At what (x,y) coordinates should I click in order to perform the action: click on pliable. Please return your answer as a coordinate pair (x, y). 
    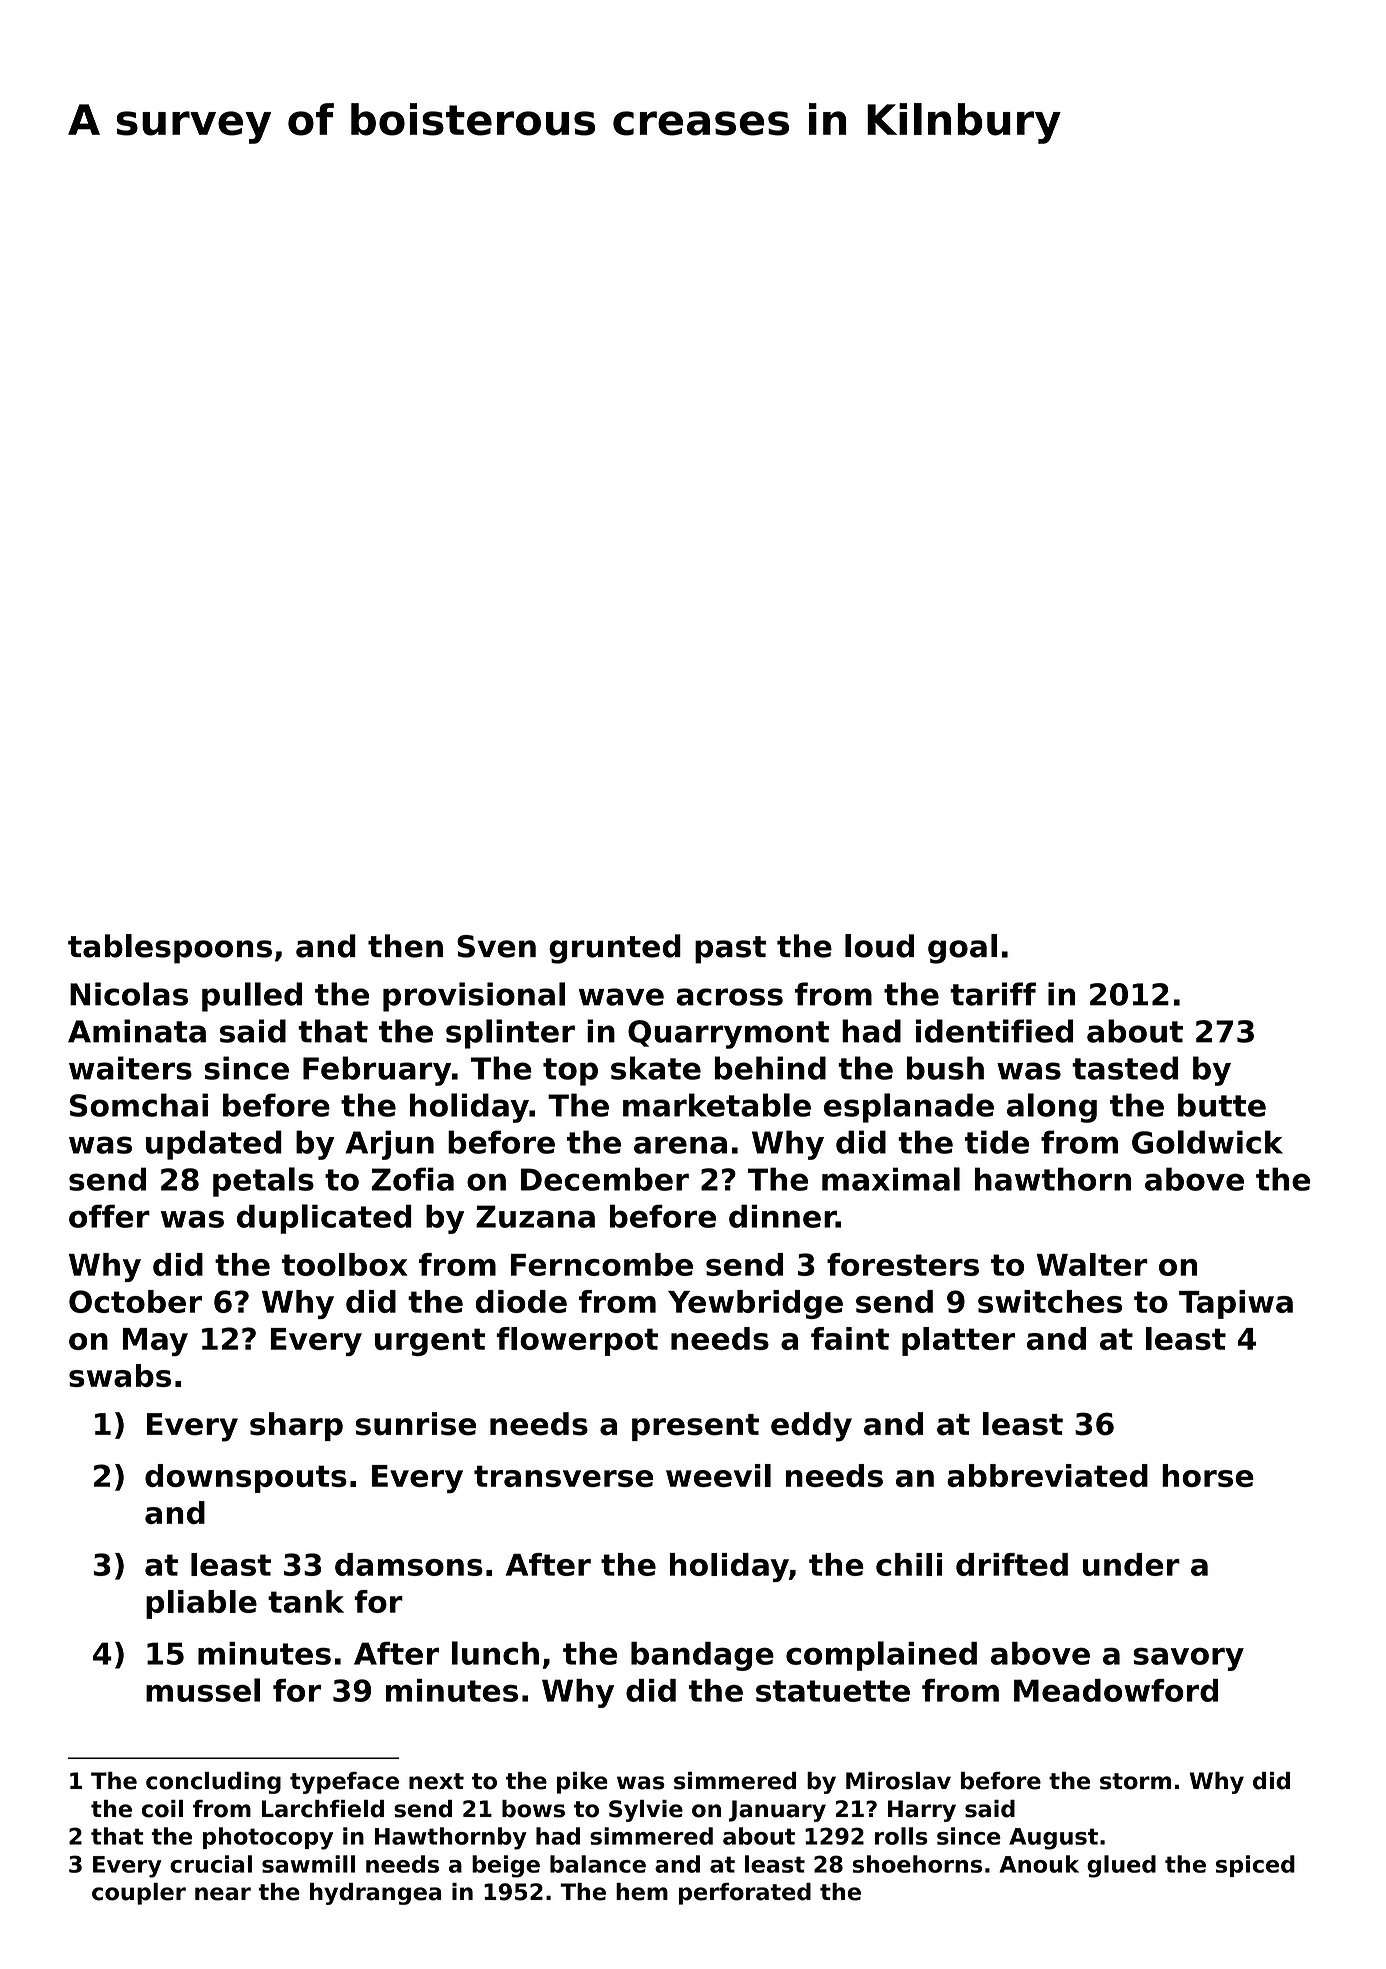
    Looking at the image, I should click on (201, 1604).
